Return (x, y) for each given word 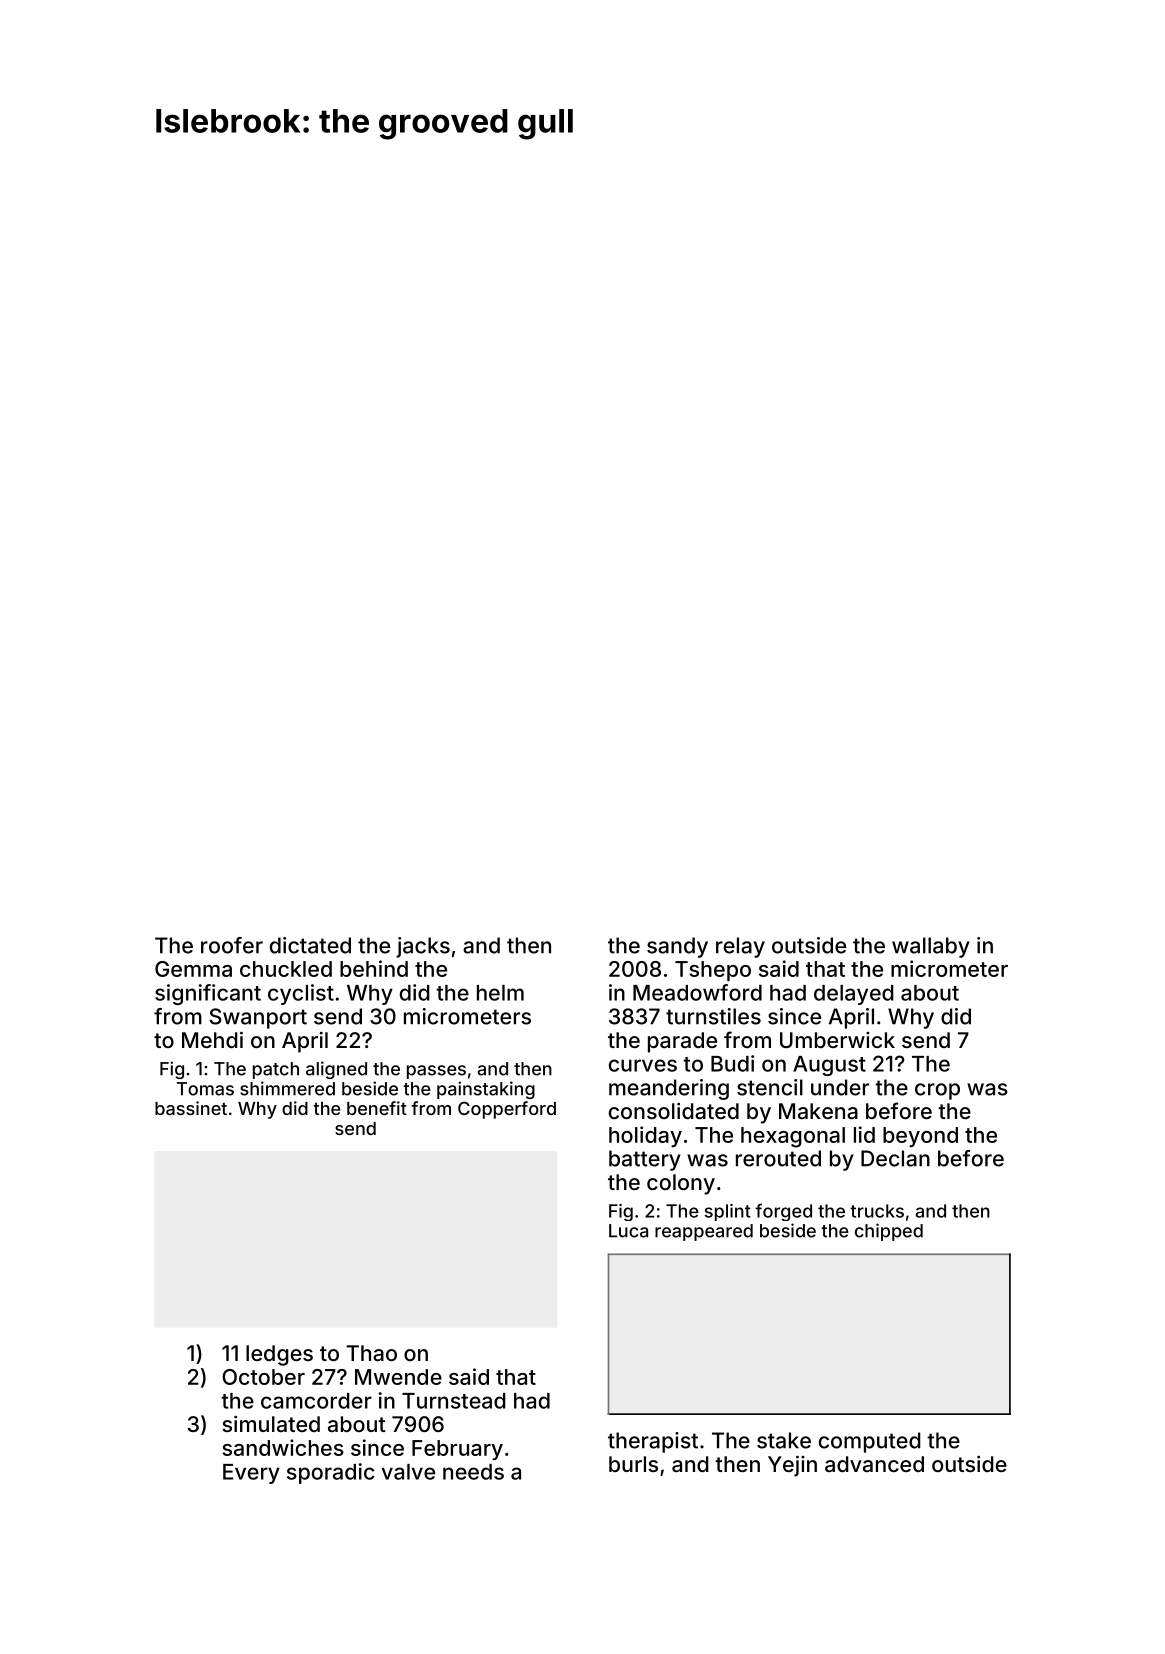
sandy (677, 947)
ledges (279, 1355)
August (829, 1066)
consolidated (674, 1111)
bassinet (191, 1108)
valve (408, 1472)
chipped (889, 1232)
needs (473, 1472)
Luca (628, 1231)
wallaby (931, 947)
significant (208, 994)
